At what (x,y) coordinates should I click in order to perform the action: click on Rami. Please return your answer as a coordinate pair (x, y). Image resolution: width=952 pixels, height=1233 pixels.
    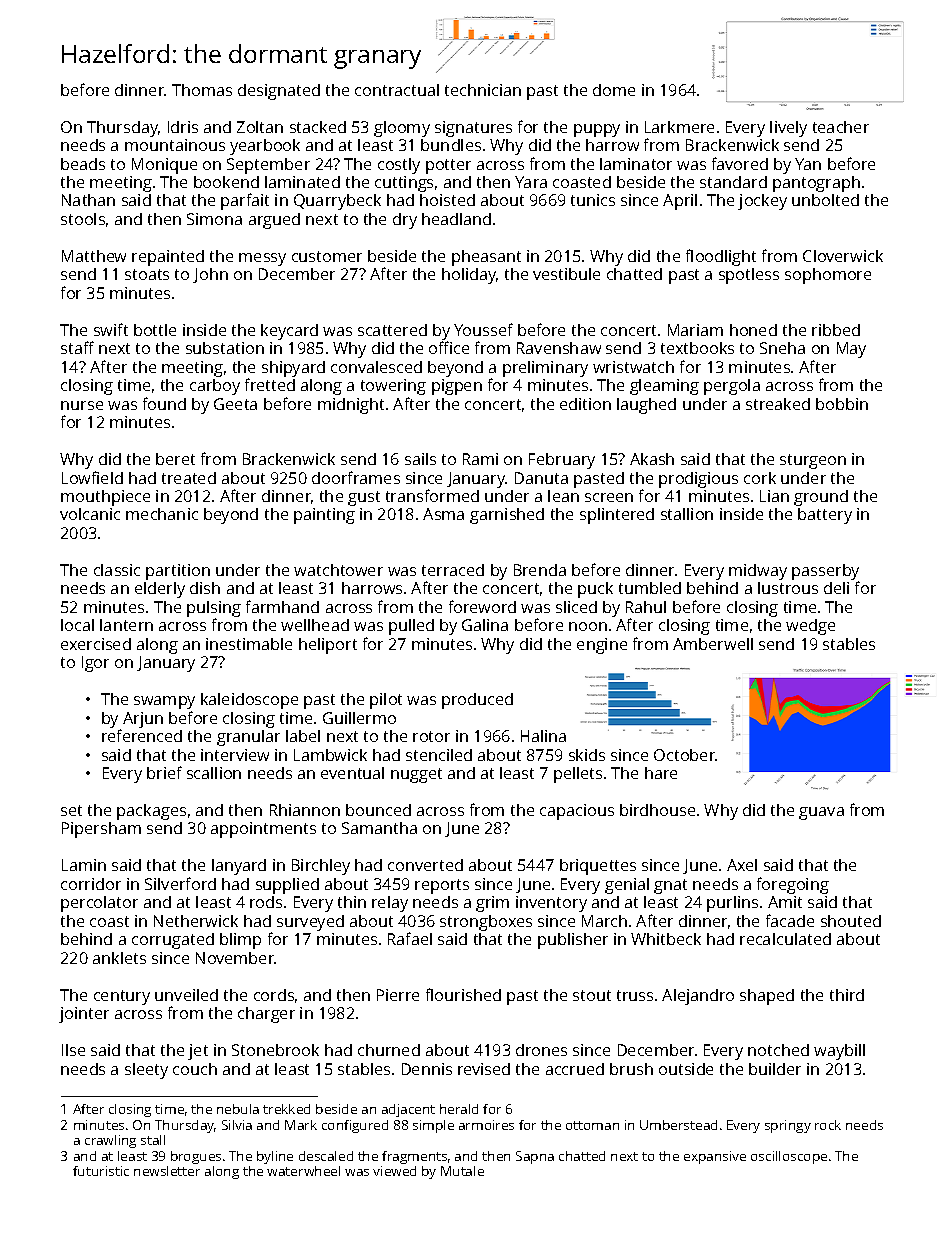
    Looking at the image, I should click on (480, 459).
